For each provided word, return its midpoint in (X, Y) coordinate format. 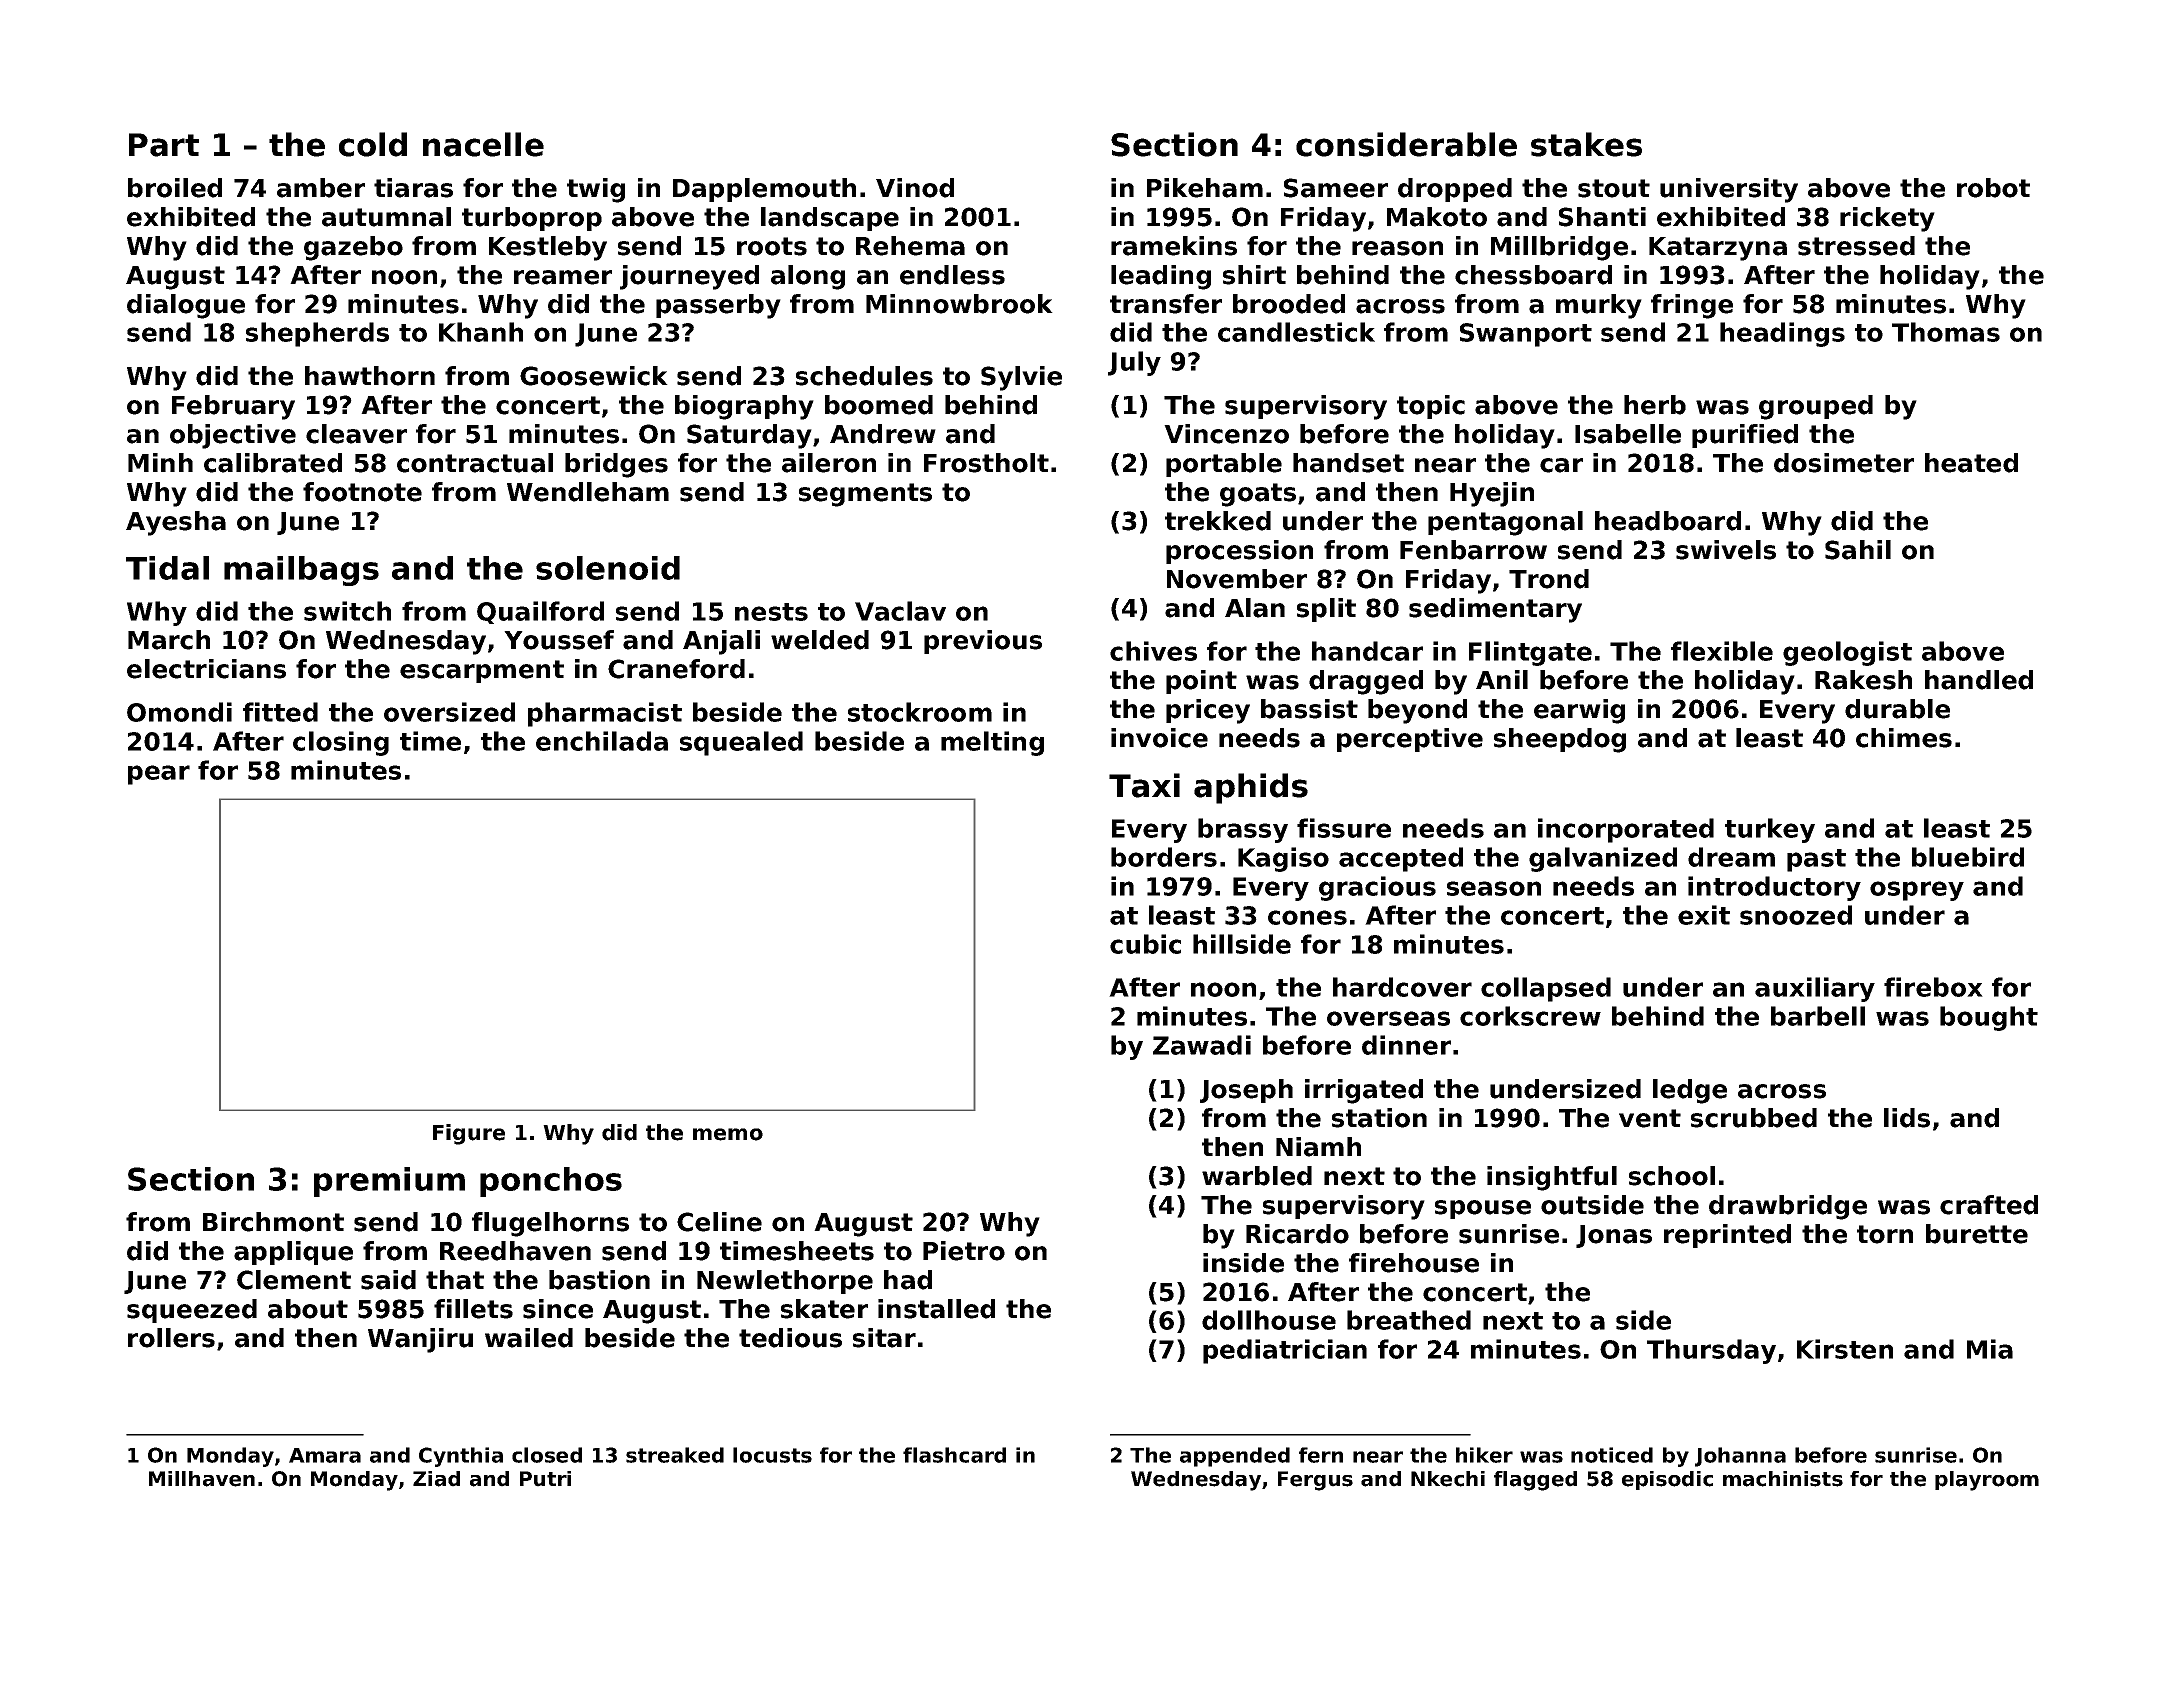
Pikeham (1205, 188)
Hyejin (1492, 494)
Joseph (1246, 1091)
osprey (1917, 891)
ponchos (551, 1182)
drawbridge (1788, 1207)
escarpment (482, 671)
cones (1307, 917)
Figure (469, 1134)
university (1729, 190)
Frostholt (986, 463)
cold (373, 144)
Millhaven (202, 1479)
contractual (475, 463)
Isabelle (1628, 434)
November (1237, 579)
